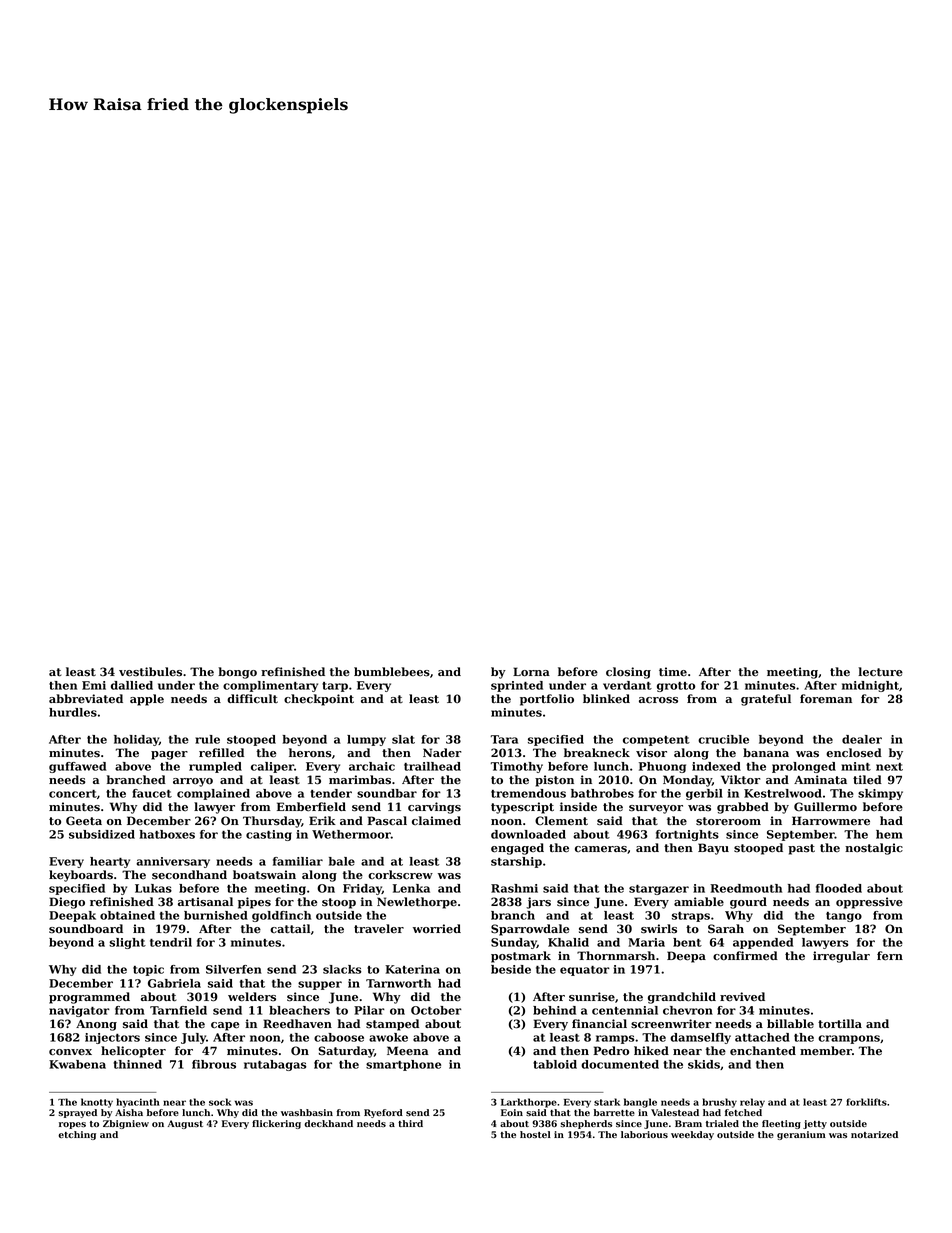 The height and width of the screenshot is (1233, 952). What do you see at coordinates (417, 903) in the screenshot?
I see `Newlethorpe` at bounding box center [417, 903].
